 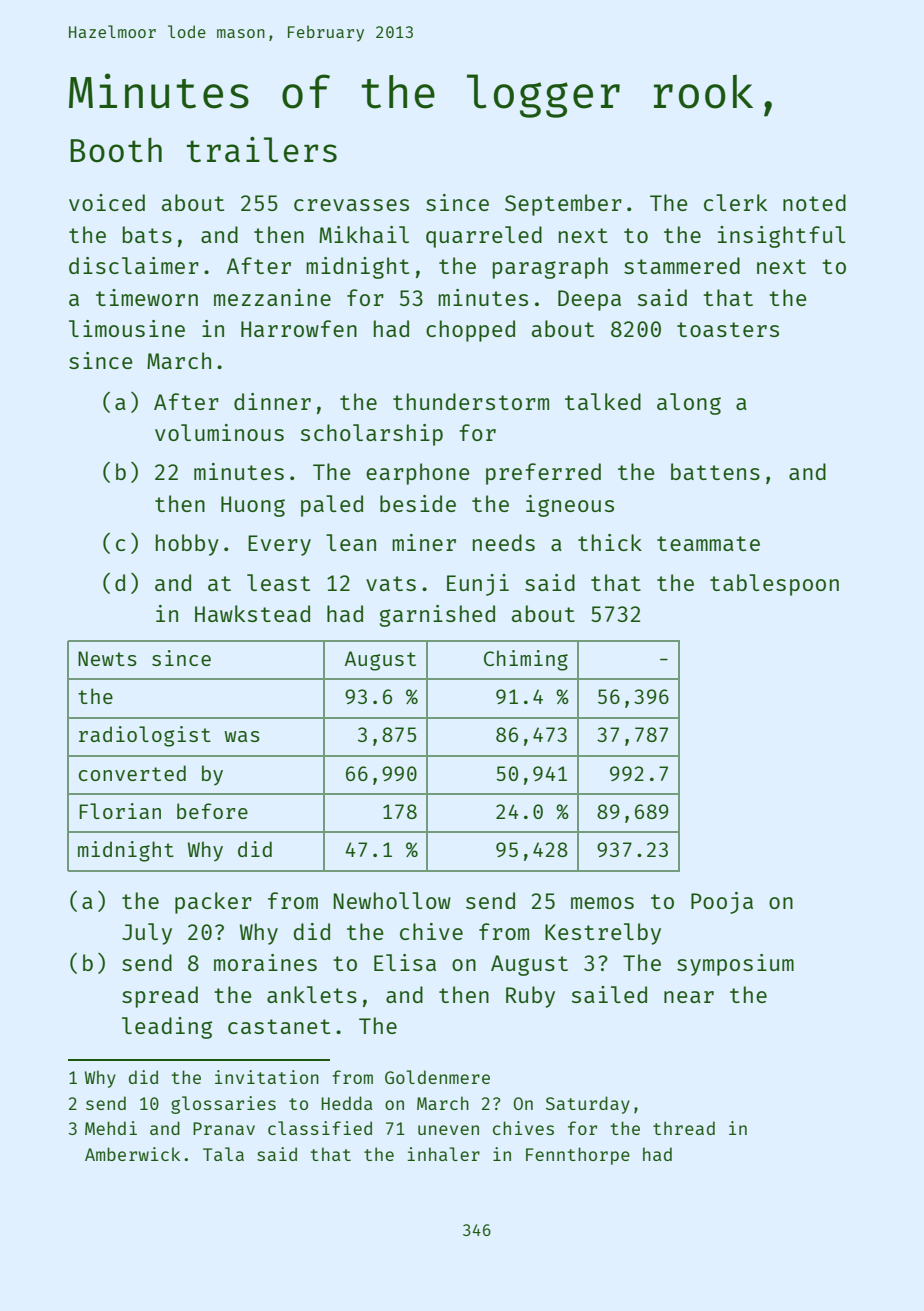 I want to click on Mehdi, so click(x=111, y=1128).
